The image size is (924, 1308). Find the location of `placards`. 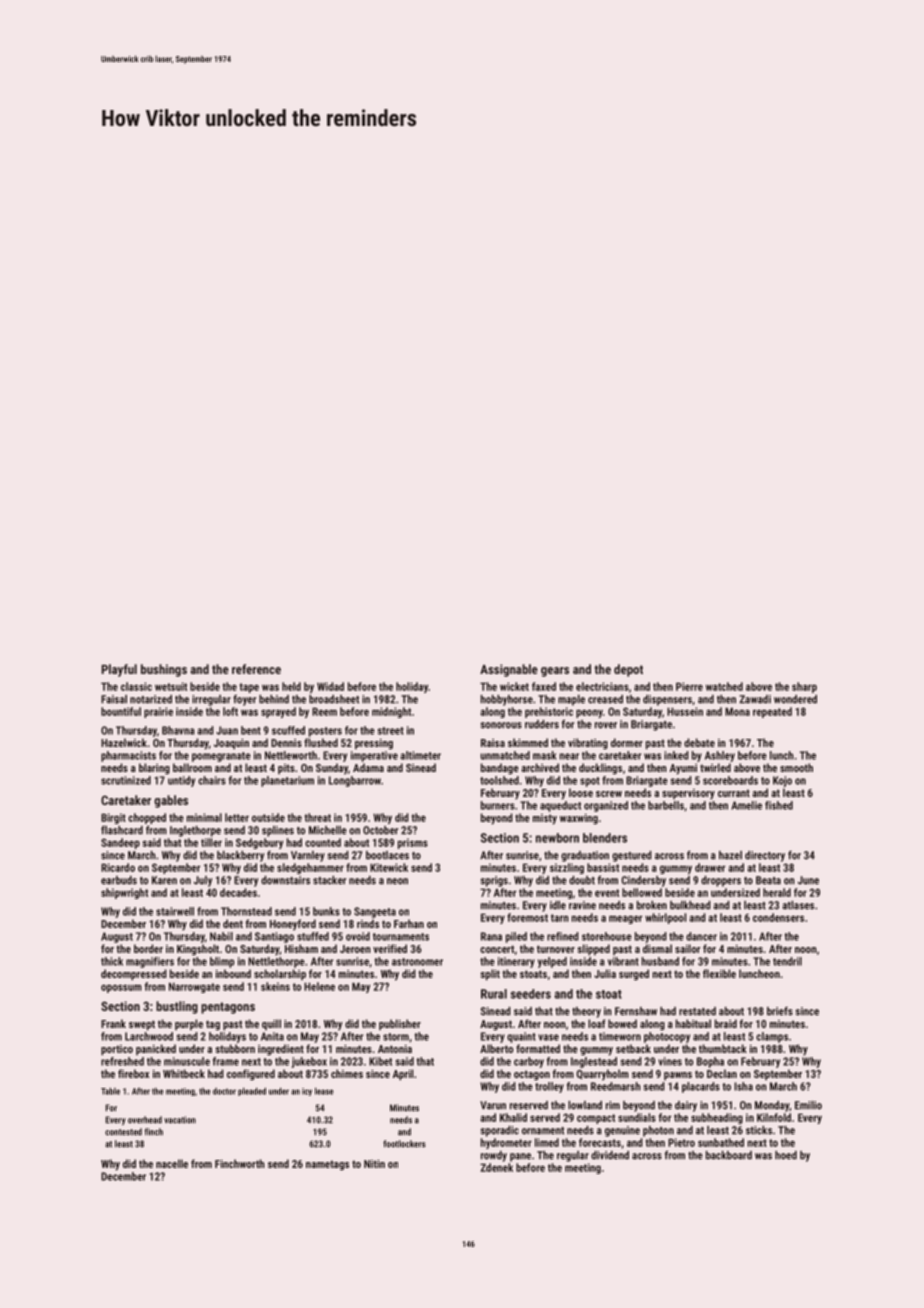

placards is located at coordinates (701, 1087).
